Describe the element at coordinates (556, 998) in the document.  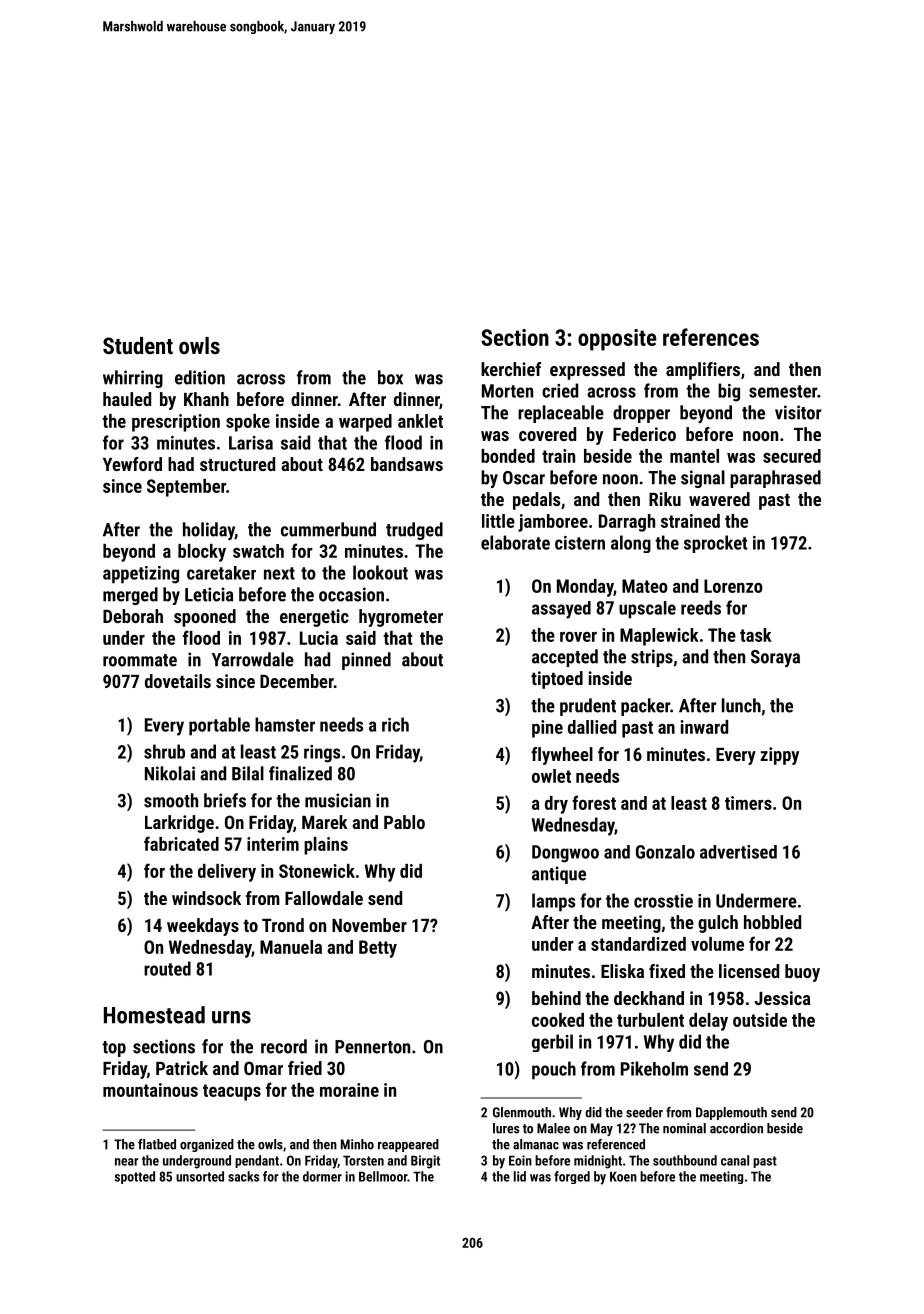
I see `behind` at that location.
